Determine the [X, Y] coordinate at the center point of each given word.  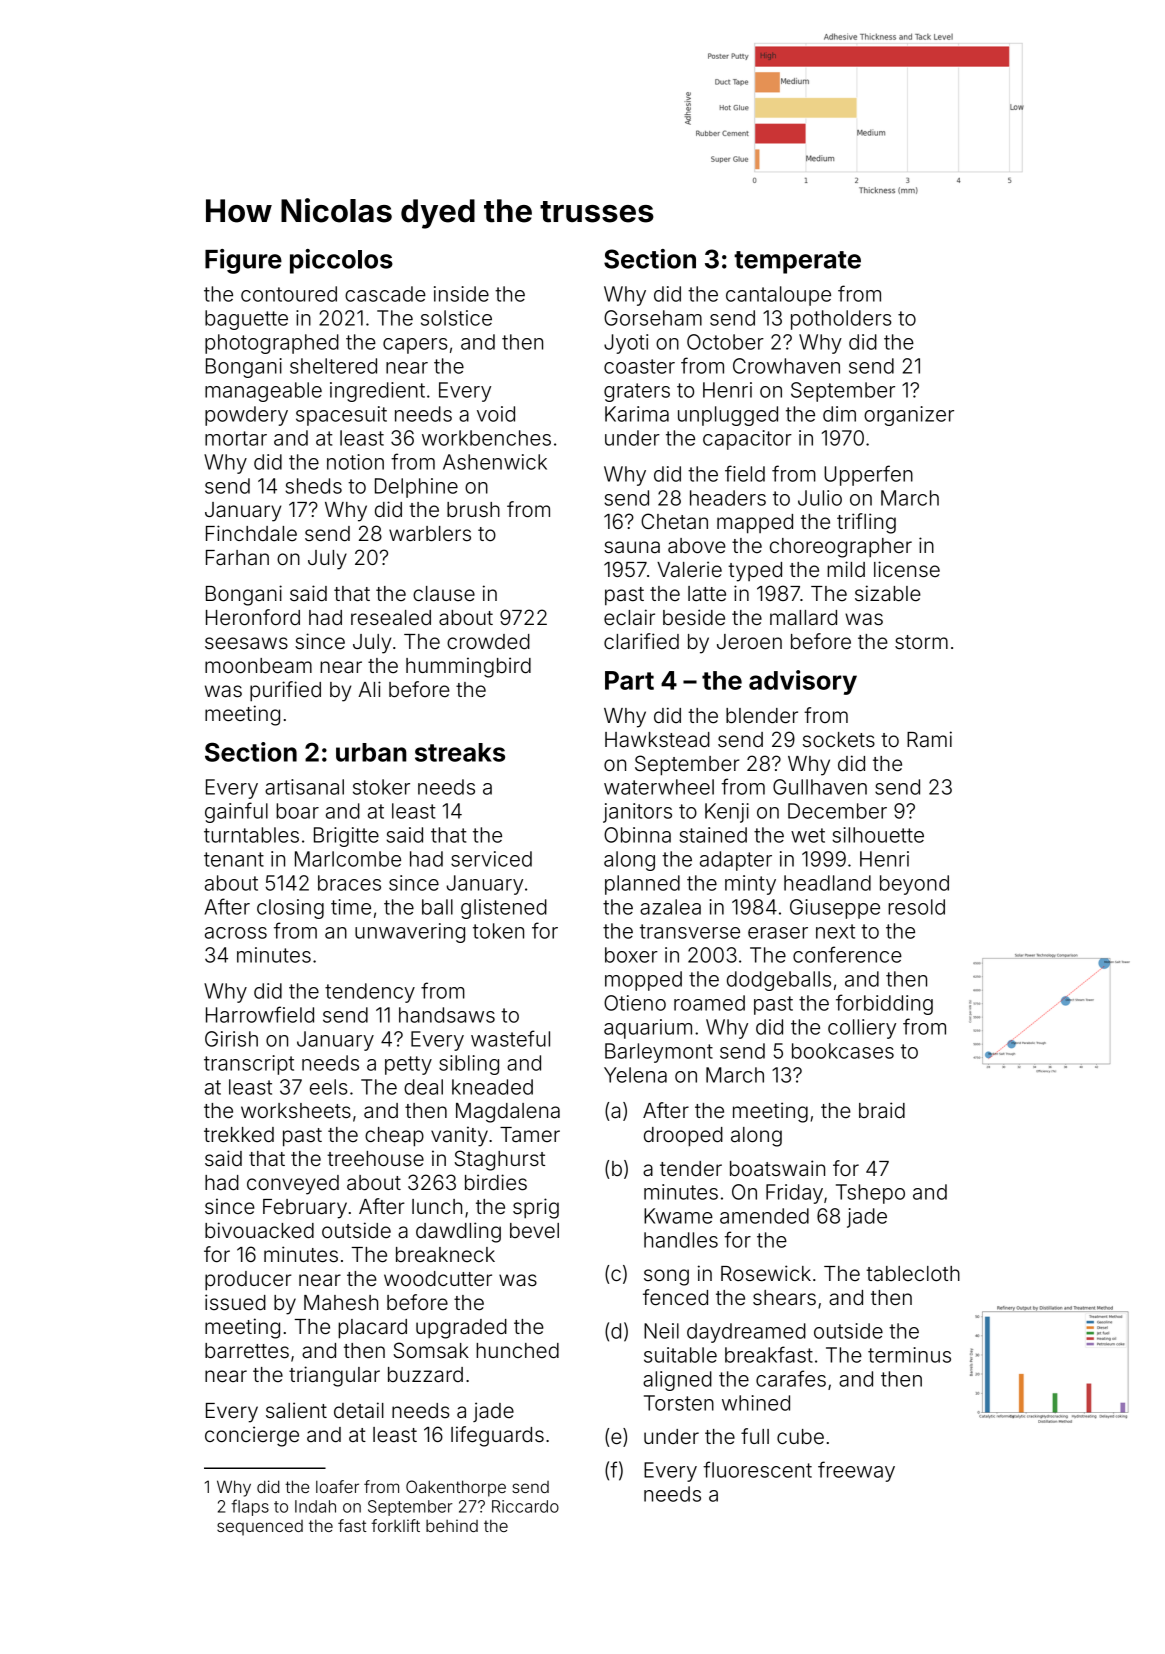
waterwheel [659, 787]
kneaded [492, 1087]
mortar [236, 438]
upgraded [461, 1329]
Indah [315, 1506]
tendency [370, 993]
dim [839, 414]
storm [921, 642]
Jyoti [626, 344]
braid [882, 1110]
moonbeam [258, 666]
